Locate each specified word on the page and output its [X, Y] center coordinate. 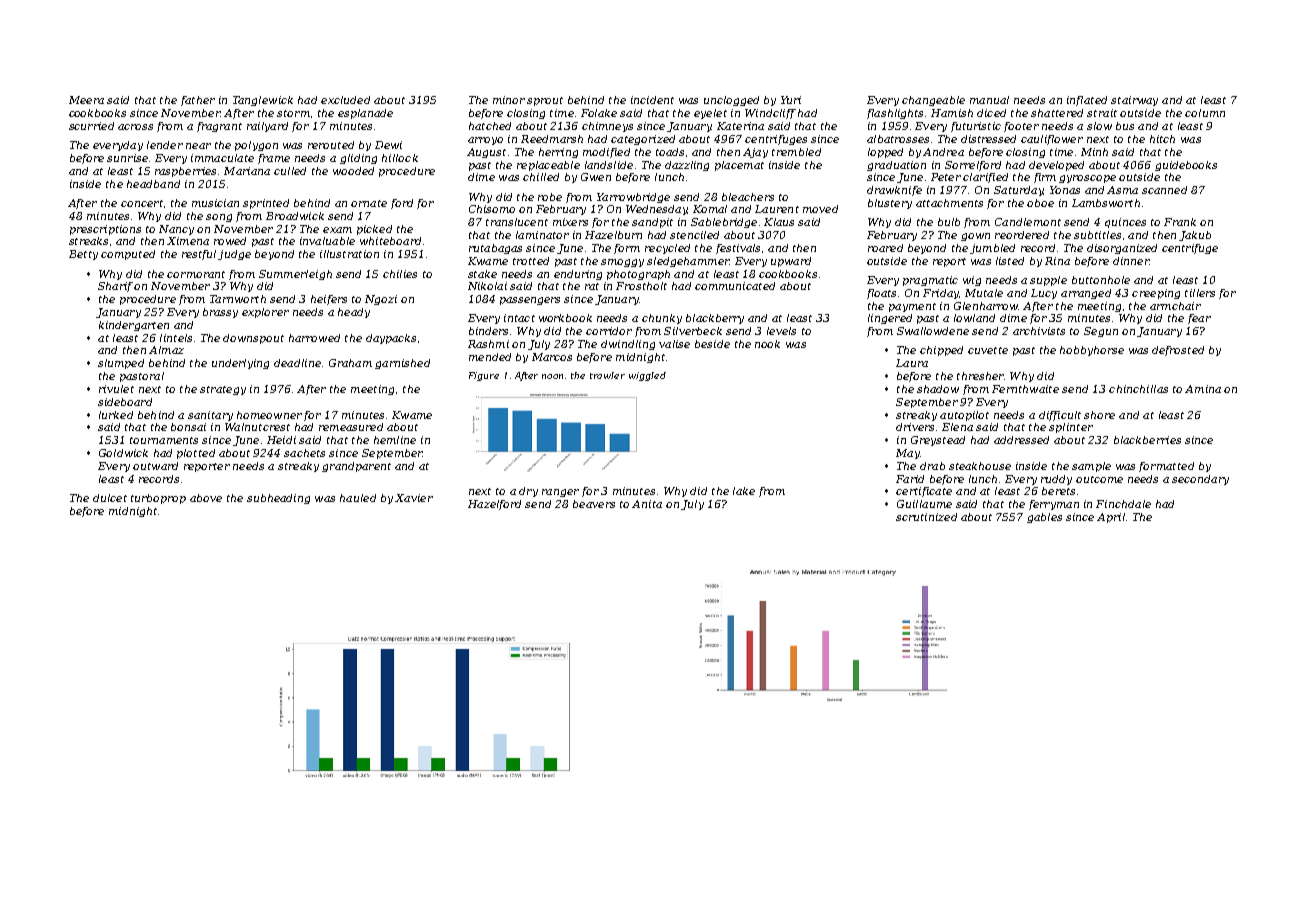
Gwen [596, 177]
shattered [1057, 113]
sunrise [127, 158]
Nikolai [487, 286]
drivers [915, 427]
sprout [545, 101]
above [206, 498]
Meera [86, 100]
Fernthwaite [1025, 389]
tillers [1200, 293]
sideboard [125, 402]
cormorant [196, 274]
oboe [1040, 203]
